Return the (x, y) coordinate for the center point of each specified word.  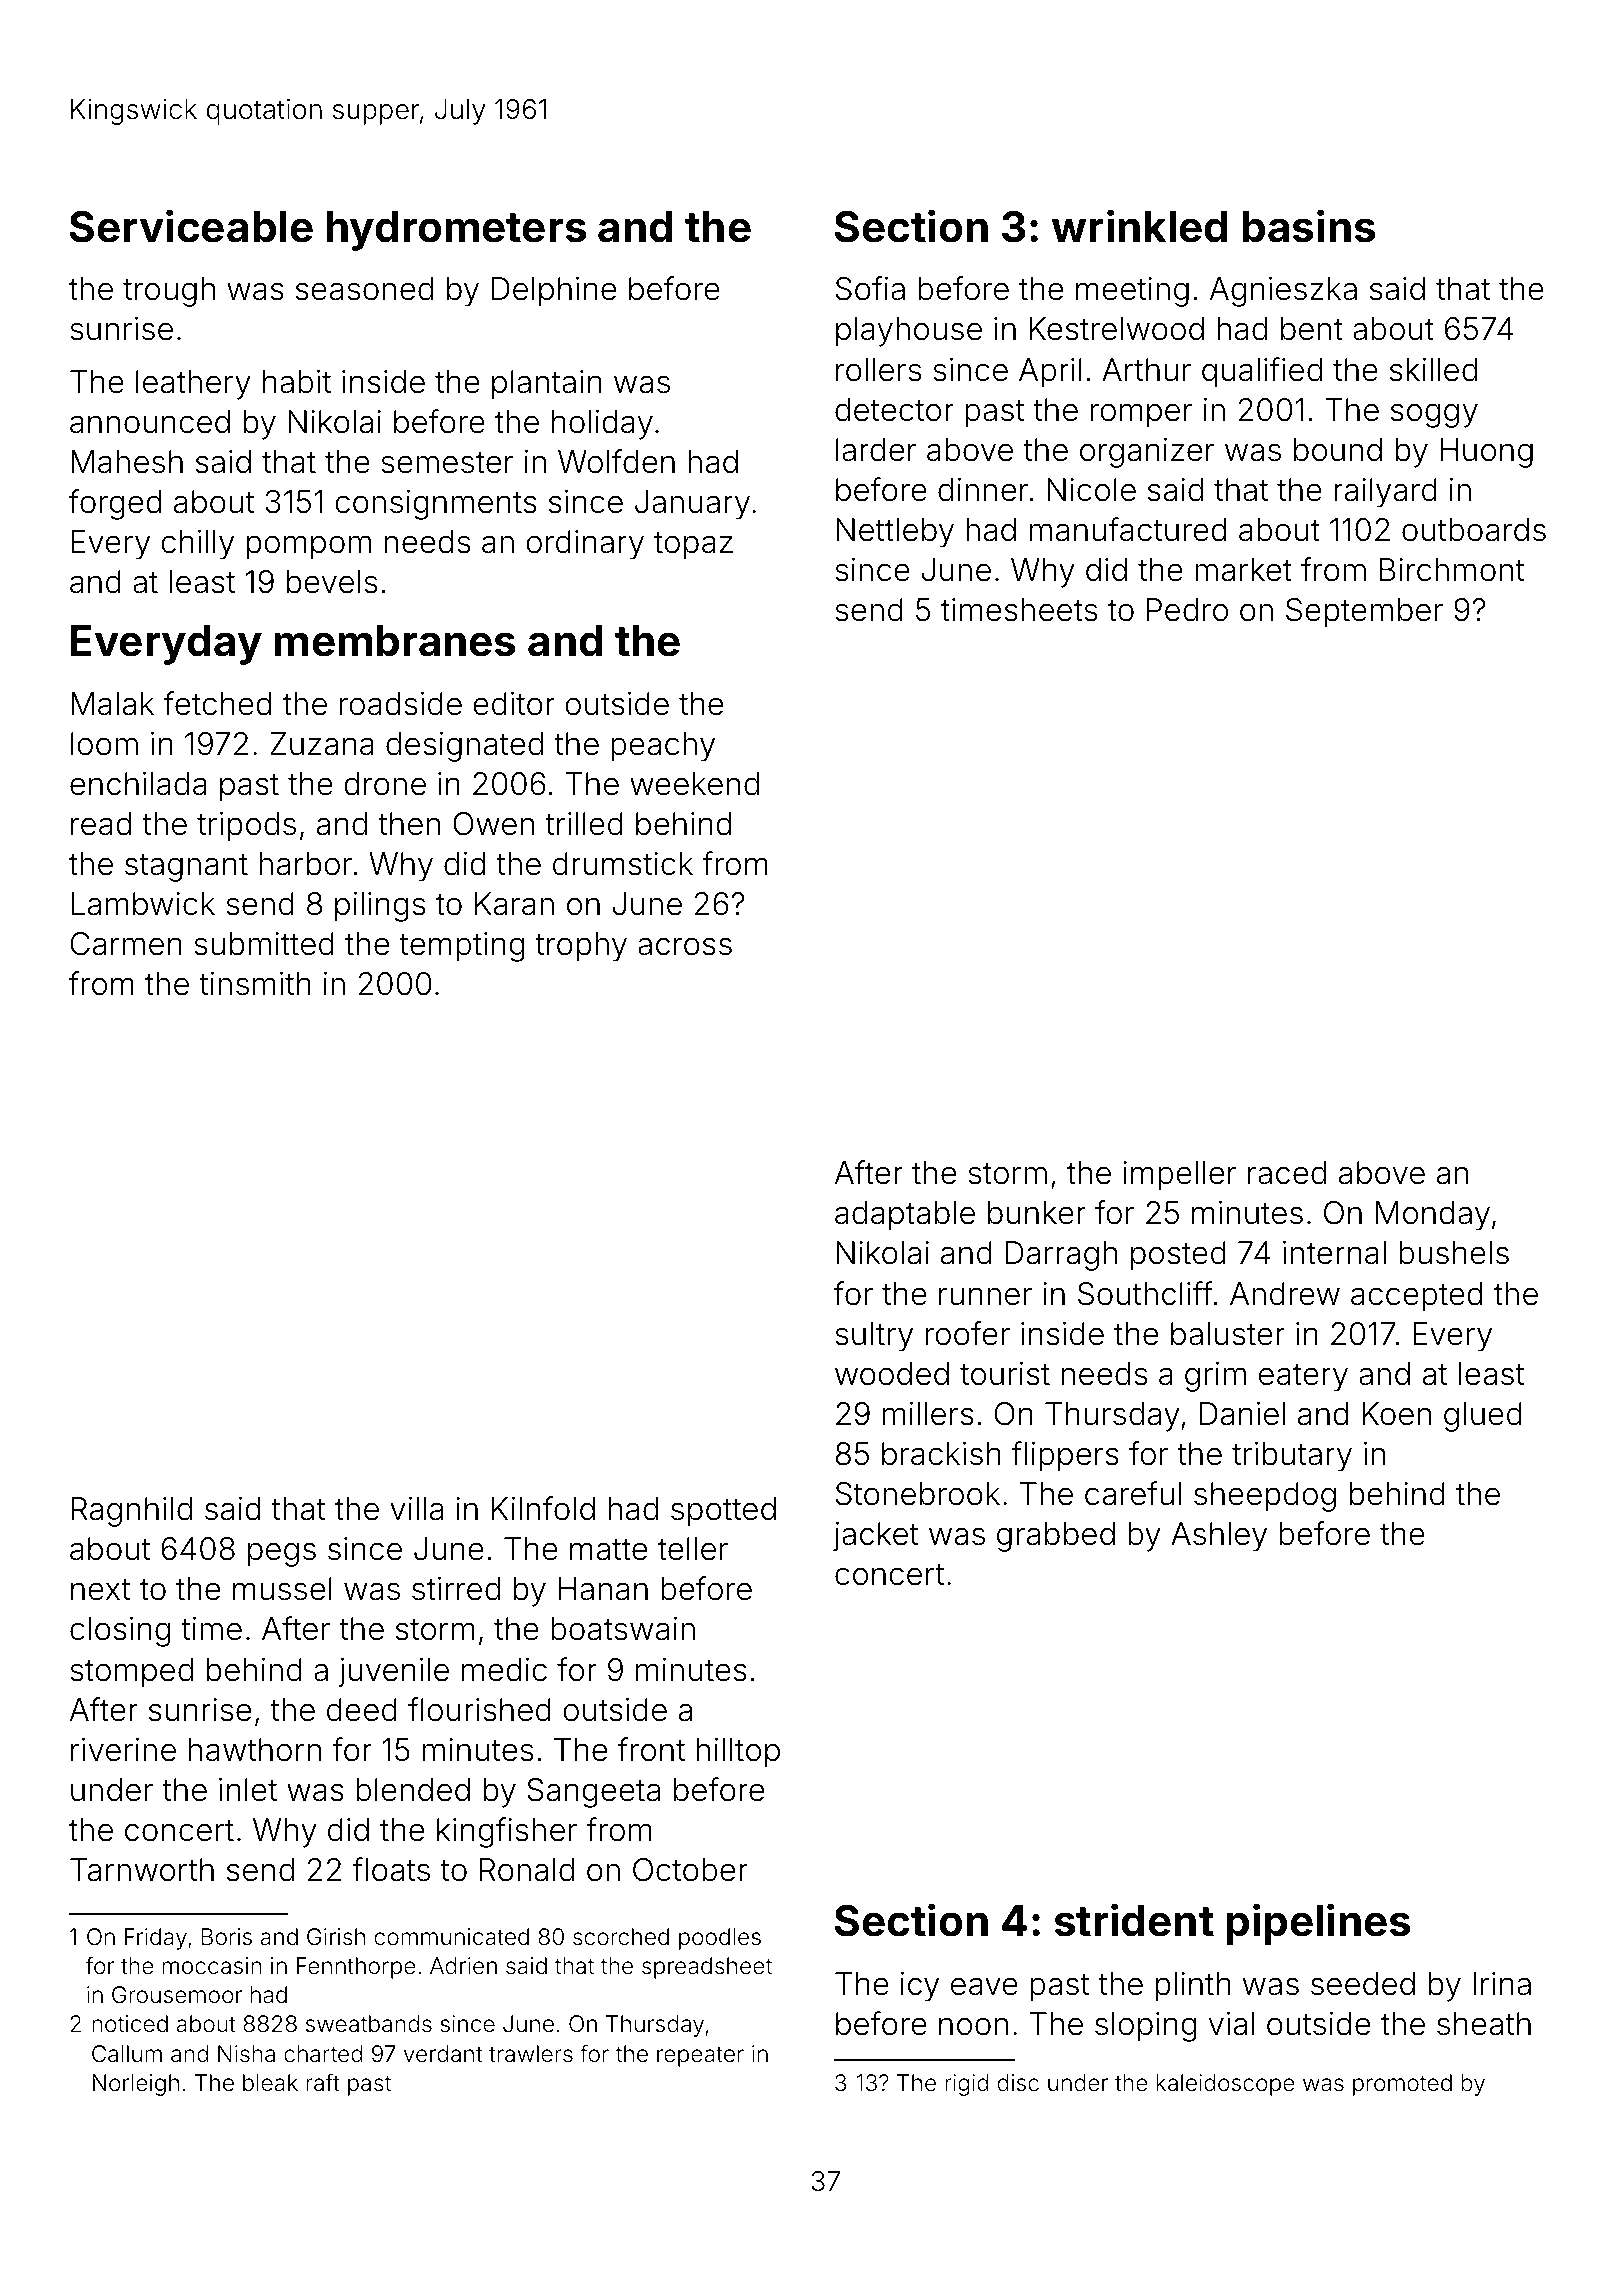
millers (928, 1414)
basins (1308, 226)
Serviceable (191, 226)
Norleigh (136, 2085)
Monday (1433, 1216)
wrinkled (1139, 226)
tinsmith (255, 984)
